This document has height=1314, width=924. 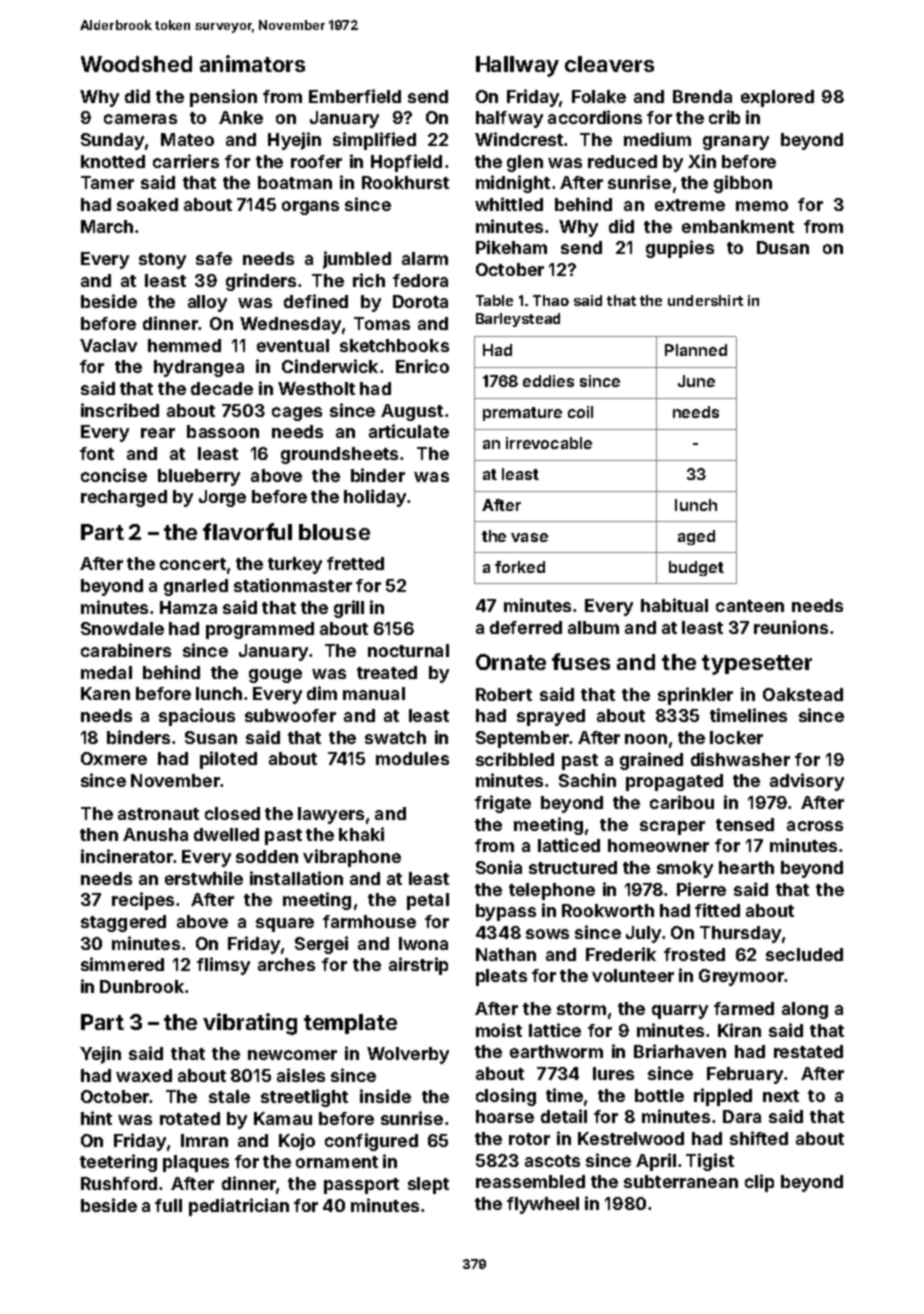 What do you see at coordinates (552, 891) in the document?
I see `telephone` at bounding box center [552, 891].
